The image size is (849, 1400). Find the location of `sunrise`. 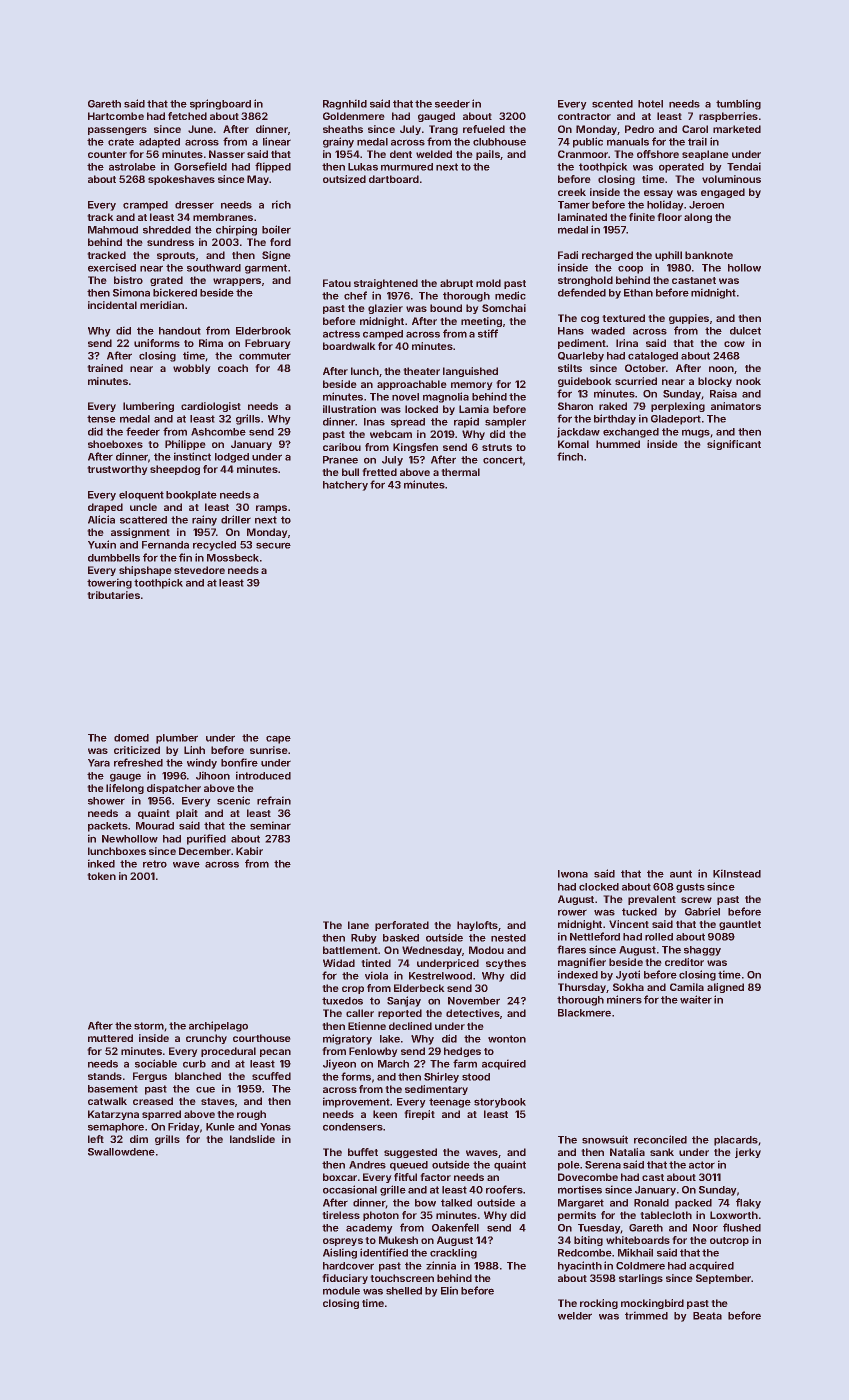

sunrise is located at coordinates (269, 750).
